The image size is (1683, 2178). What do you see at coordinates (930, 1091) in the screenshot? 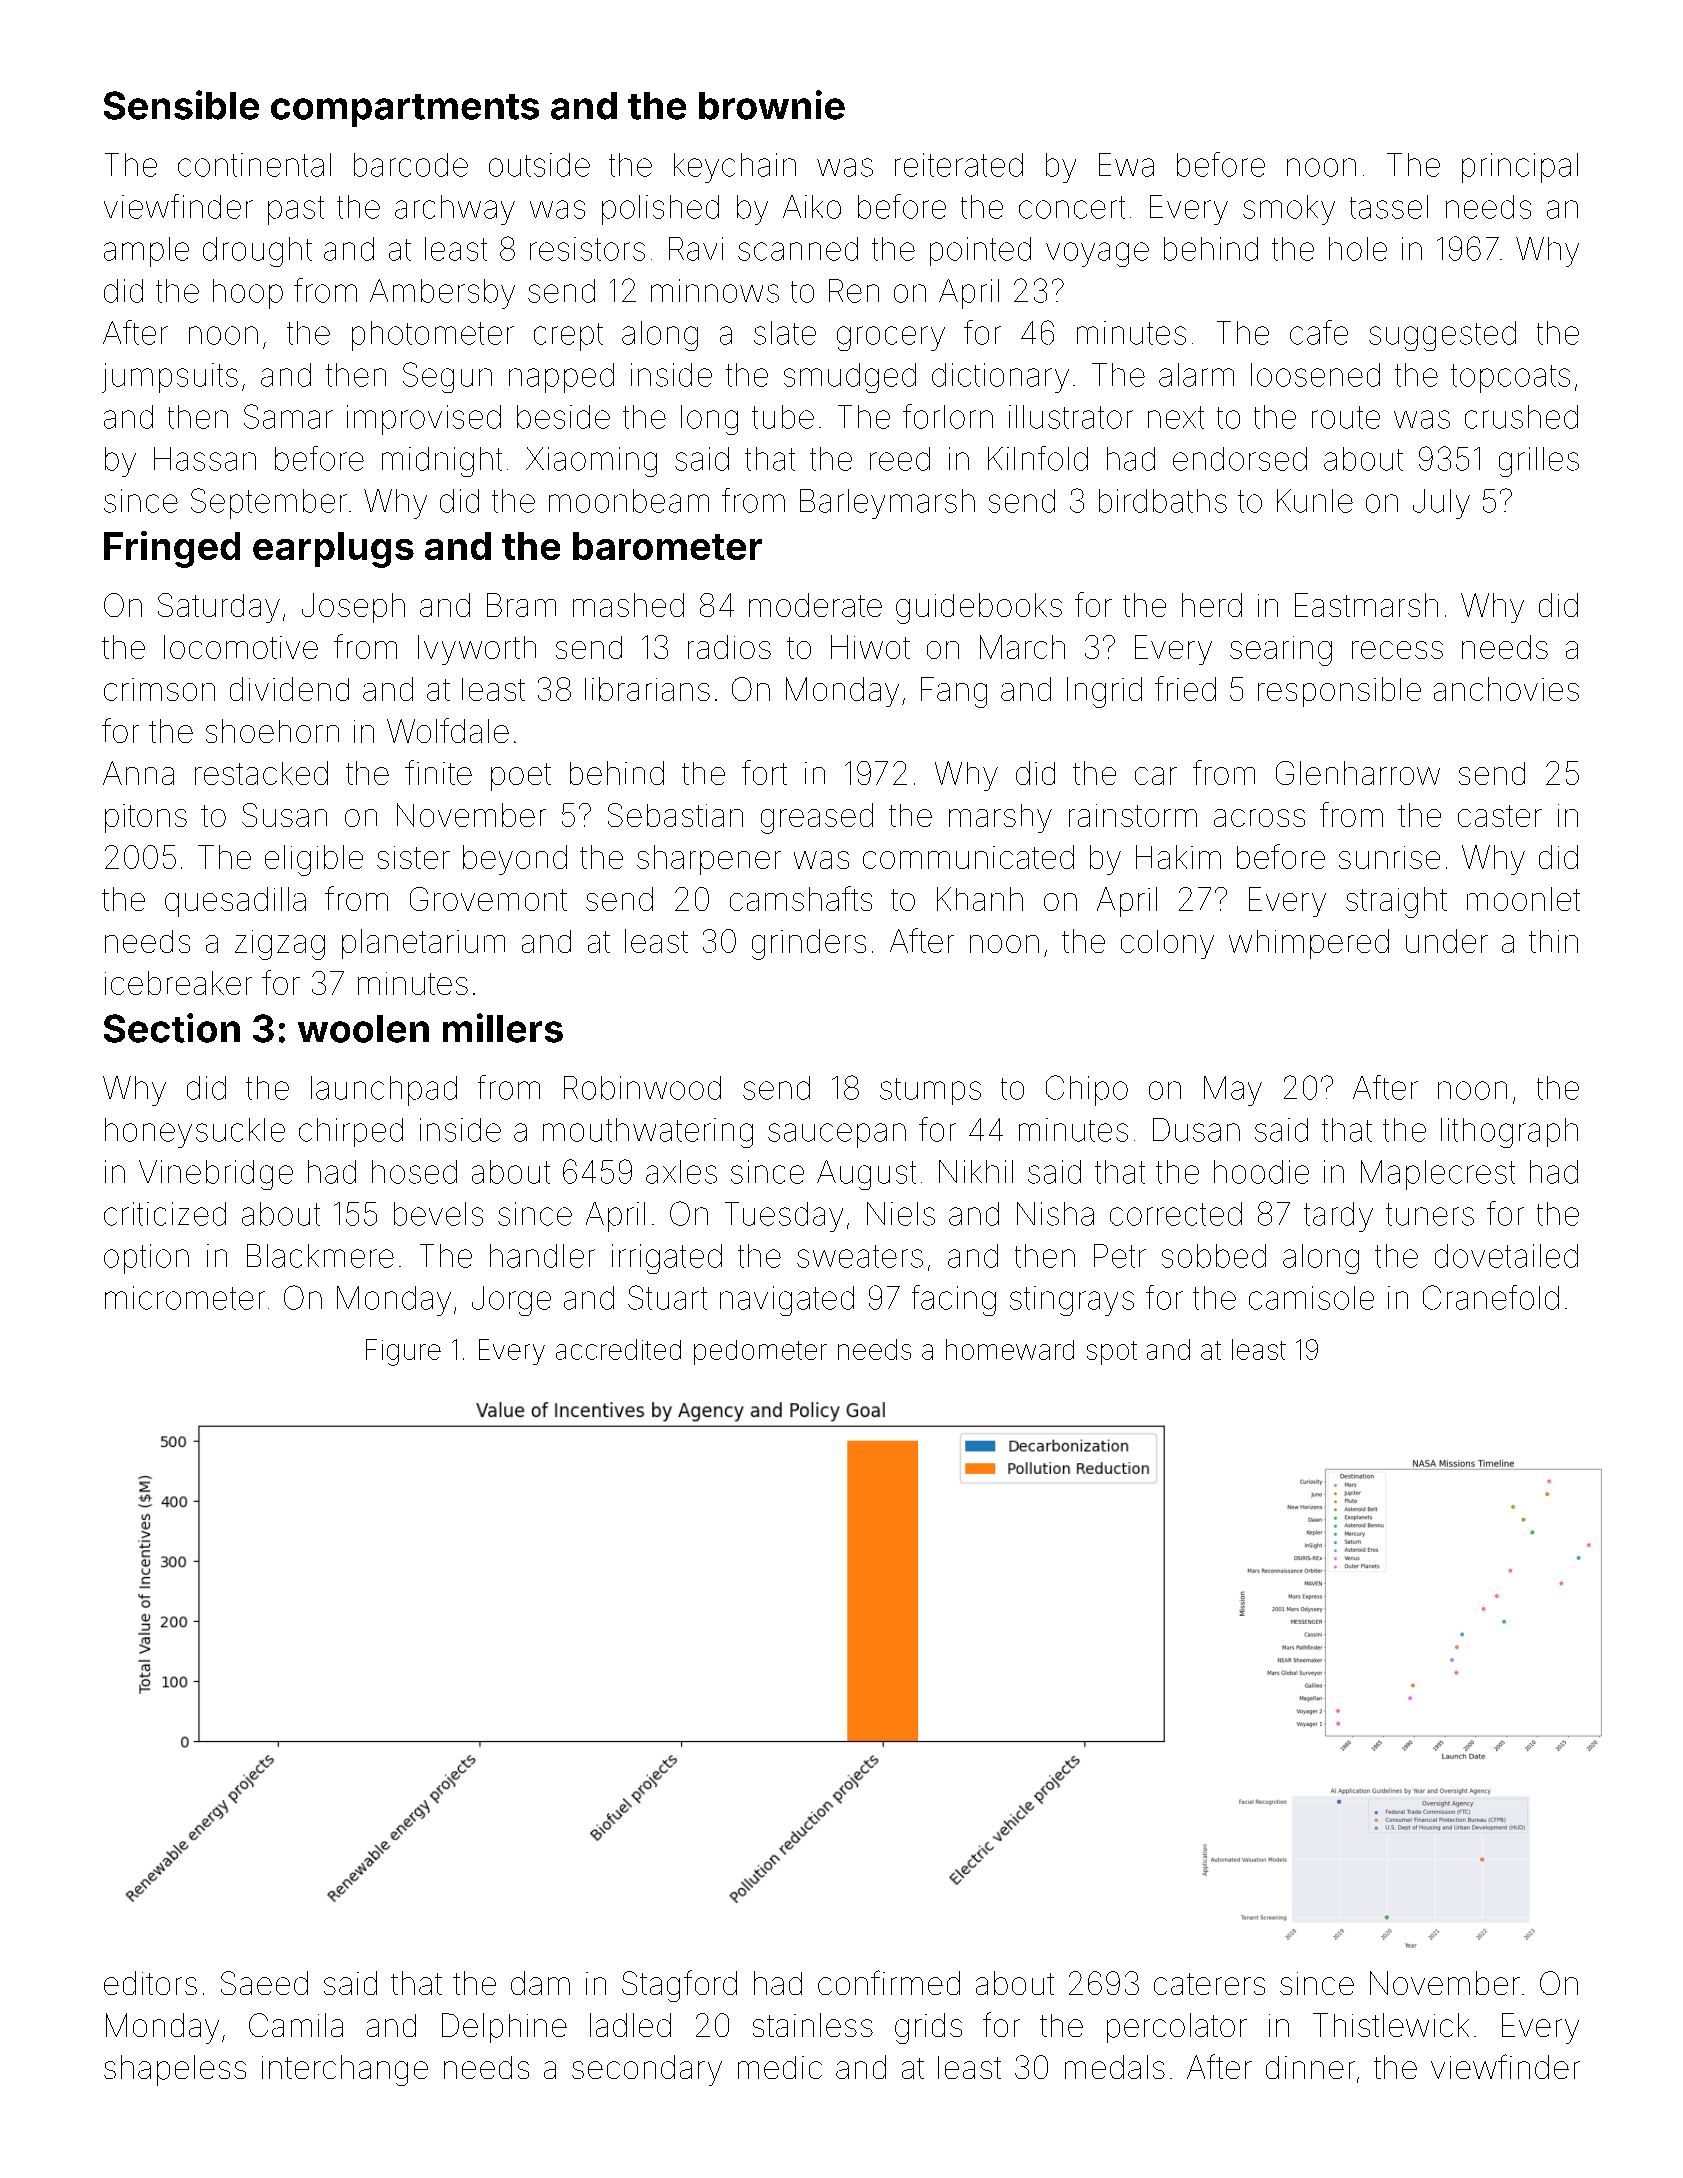
I see `stumps` at bounding box center [930, 1091].
